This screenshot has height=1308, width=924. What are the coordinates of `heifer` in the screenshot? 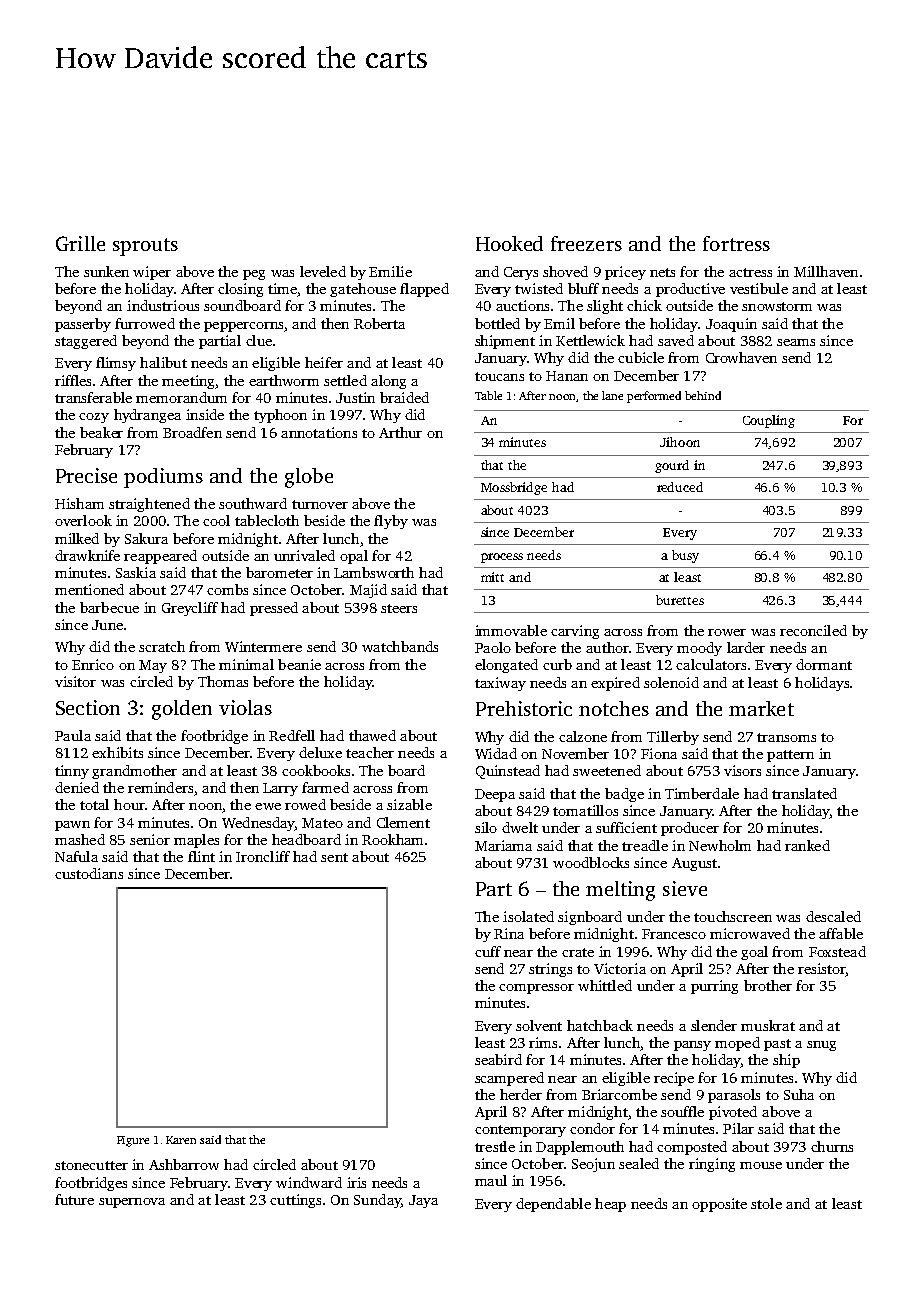 It's located at (324, 362).
